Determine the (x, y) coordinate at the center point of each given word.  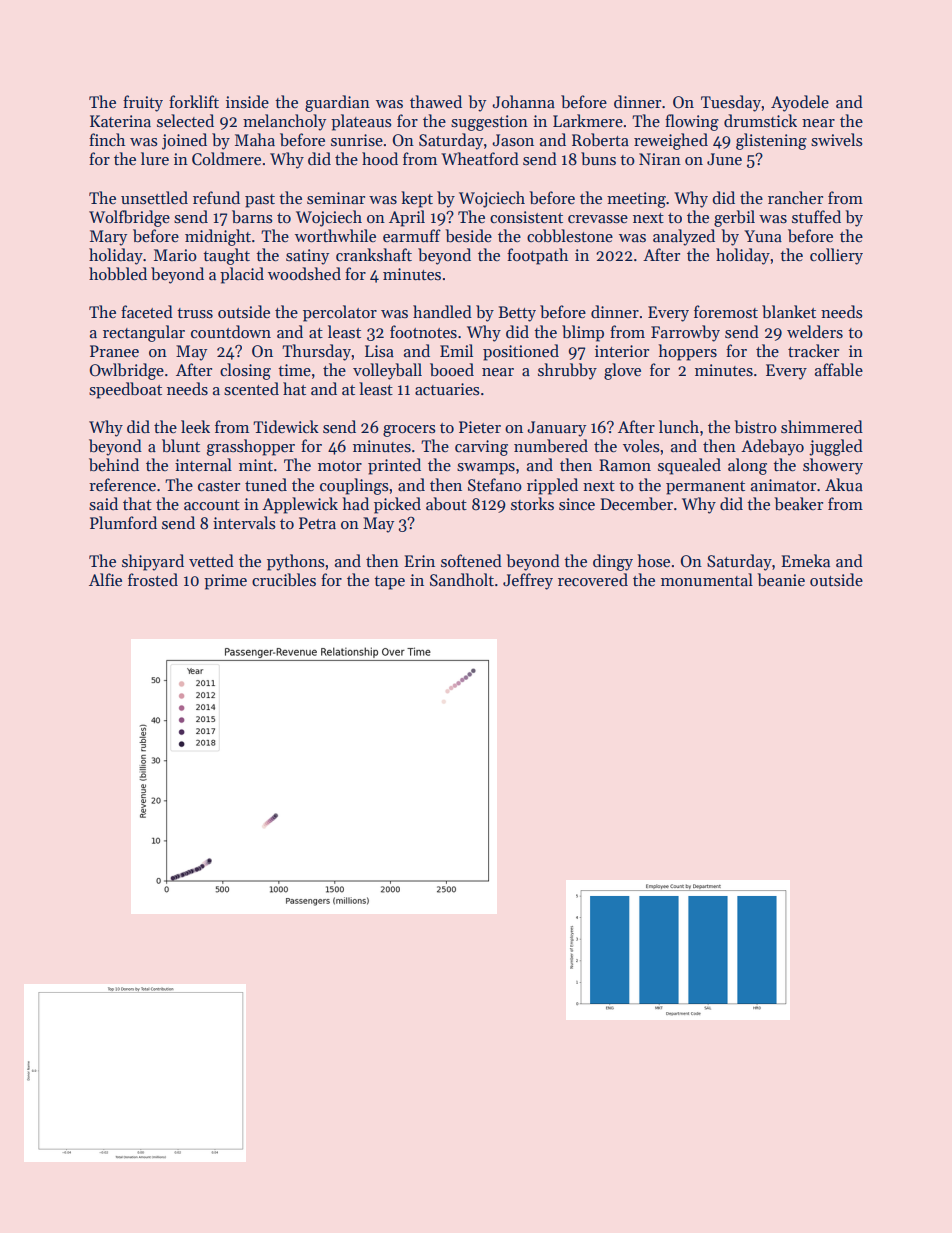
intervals (244, 523)
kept (417, 199)
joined (184, 141)
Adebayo (772, 447)
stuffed (816, 216)
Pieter (480, 427)
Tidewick (286, 427)
